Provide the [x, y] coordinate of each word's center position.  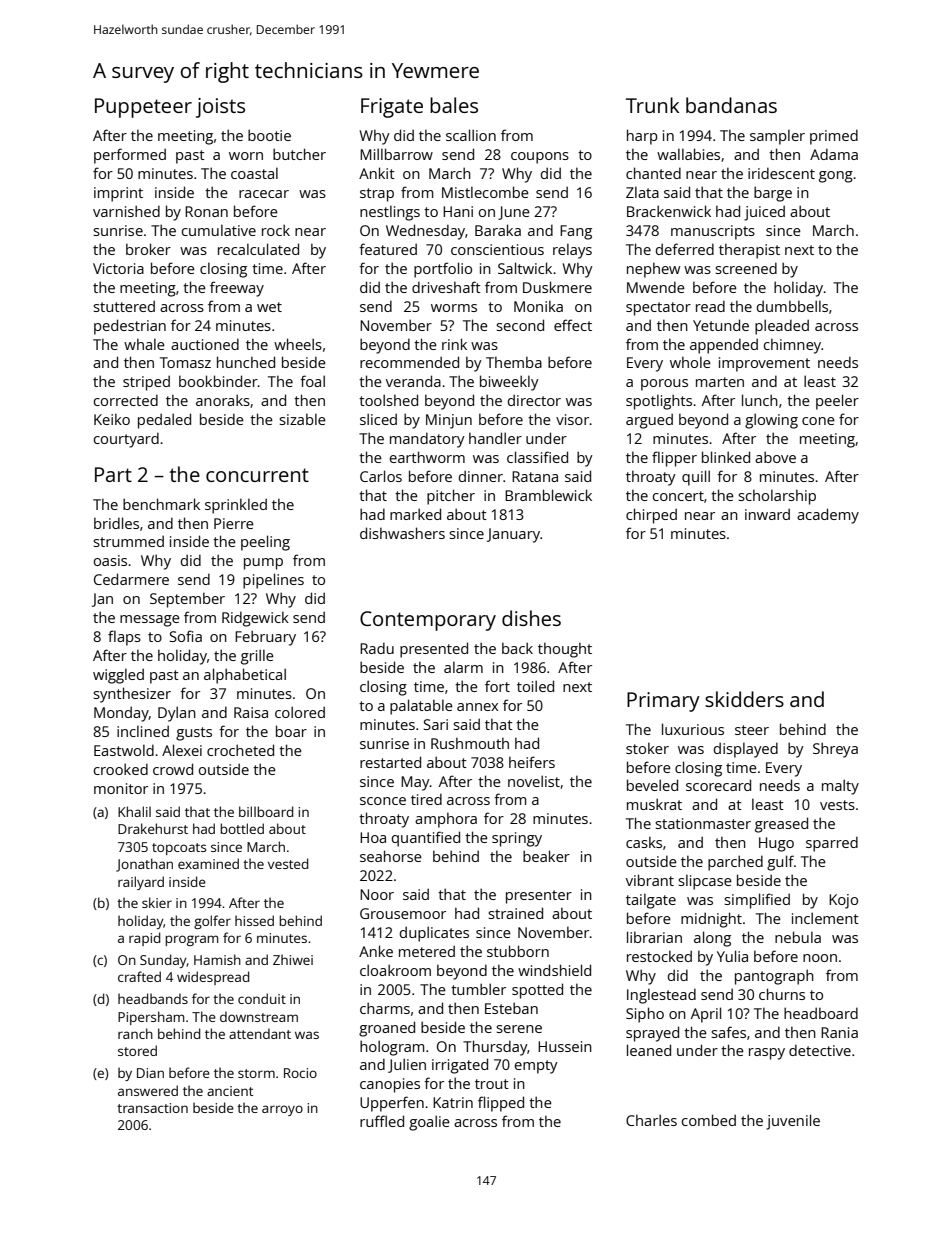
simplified [757, 901]
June [514, 213]
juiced [764, 213]
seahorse [391, 856]
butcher [299, 154]
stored [137, 1050]
